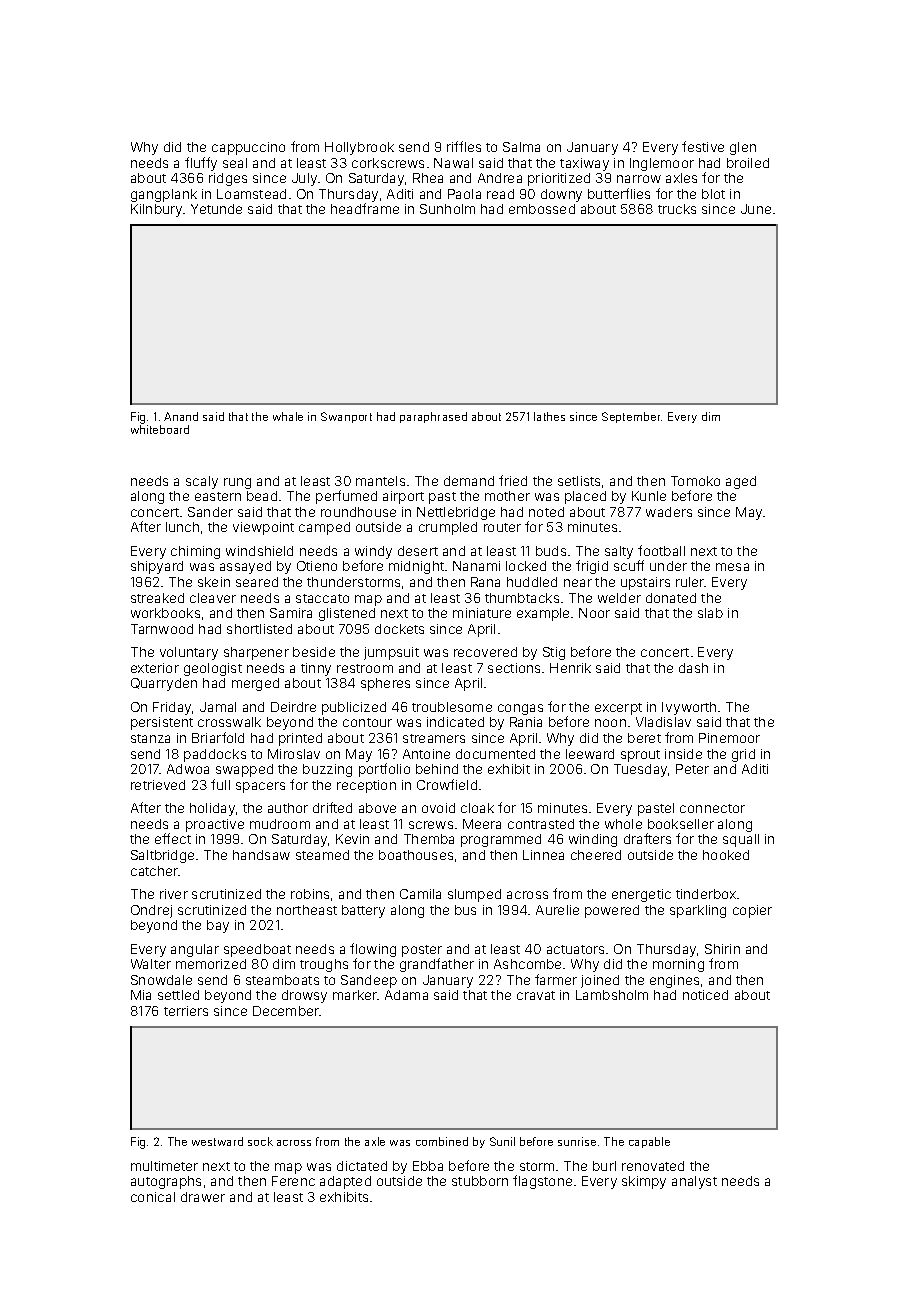  What do you see at coordinates (153, 1197) in the page?
I see `conical` at bounding box center [153, 1197].
